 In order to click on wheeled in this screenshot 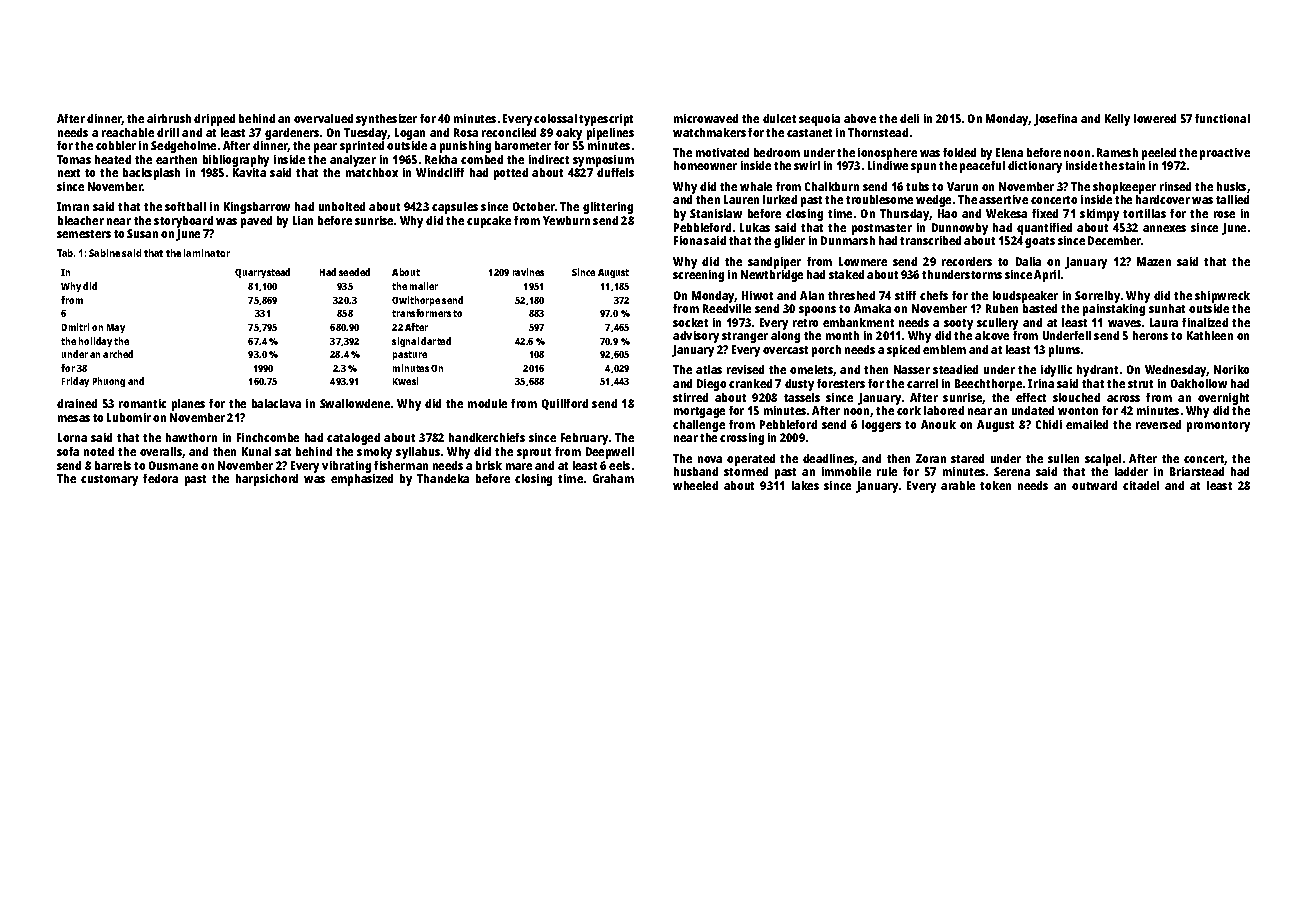, I will do `click(695, 485)`.
